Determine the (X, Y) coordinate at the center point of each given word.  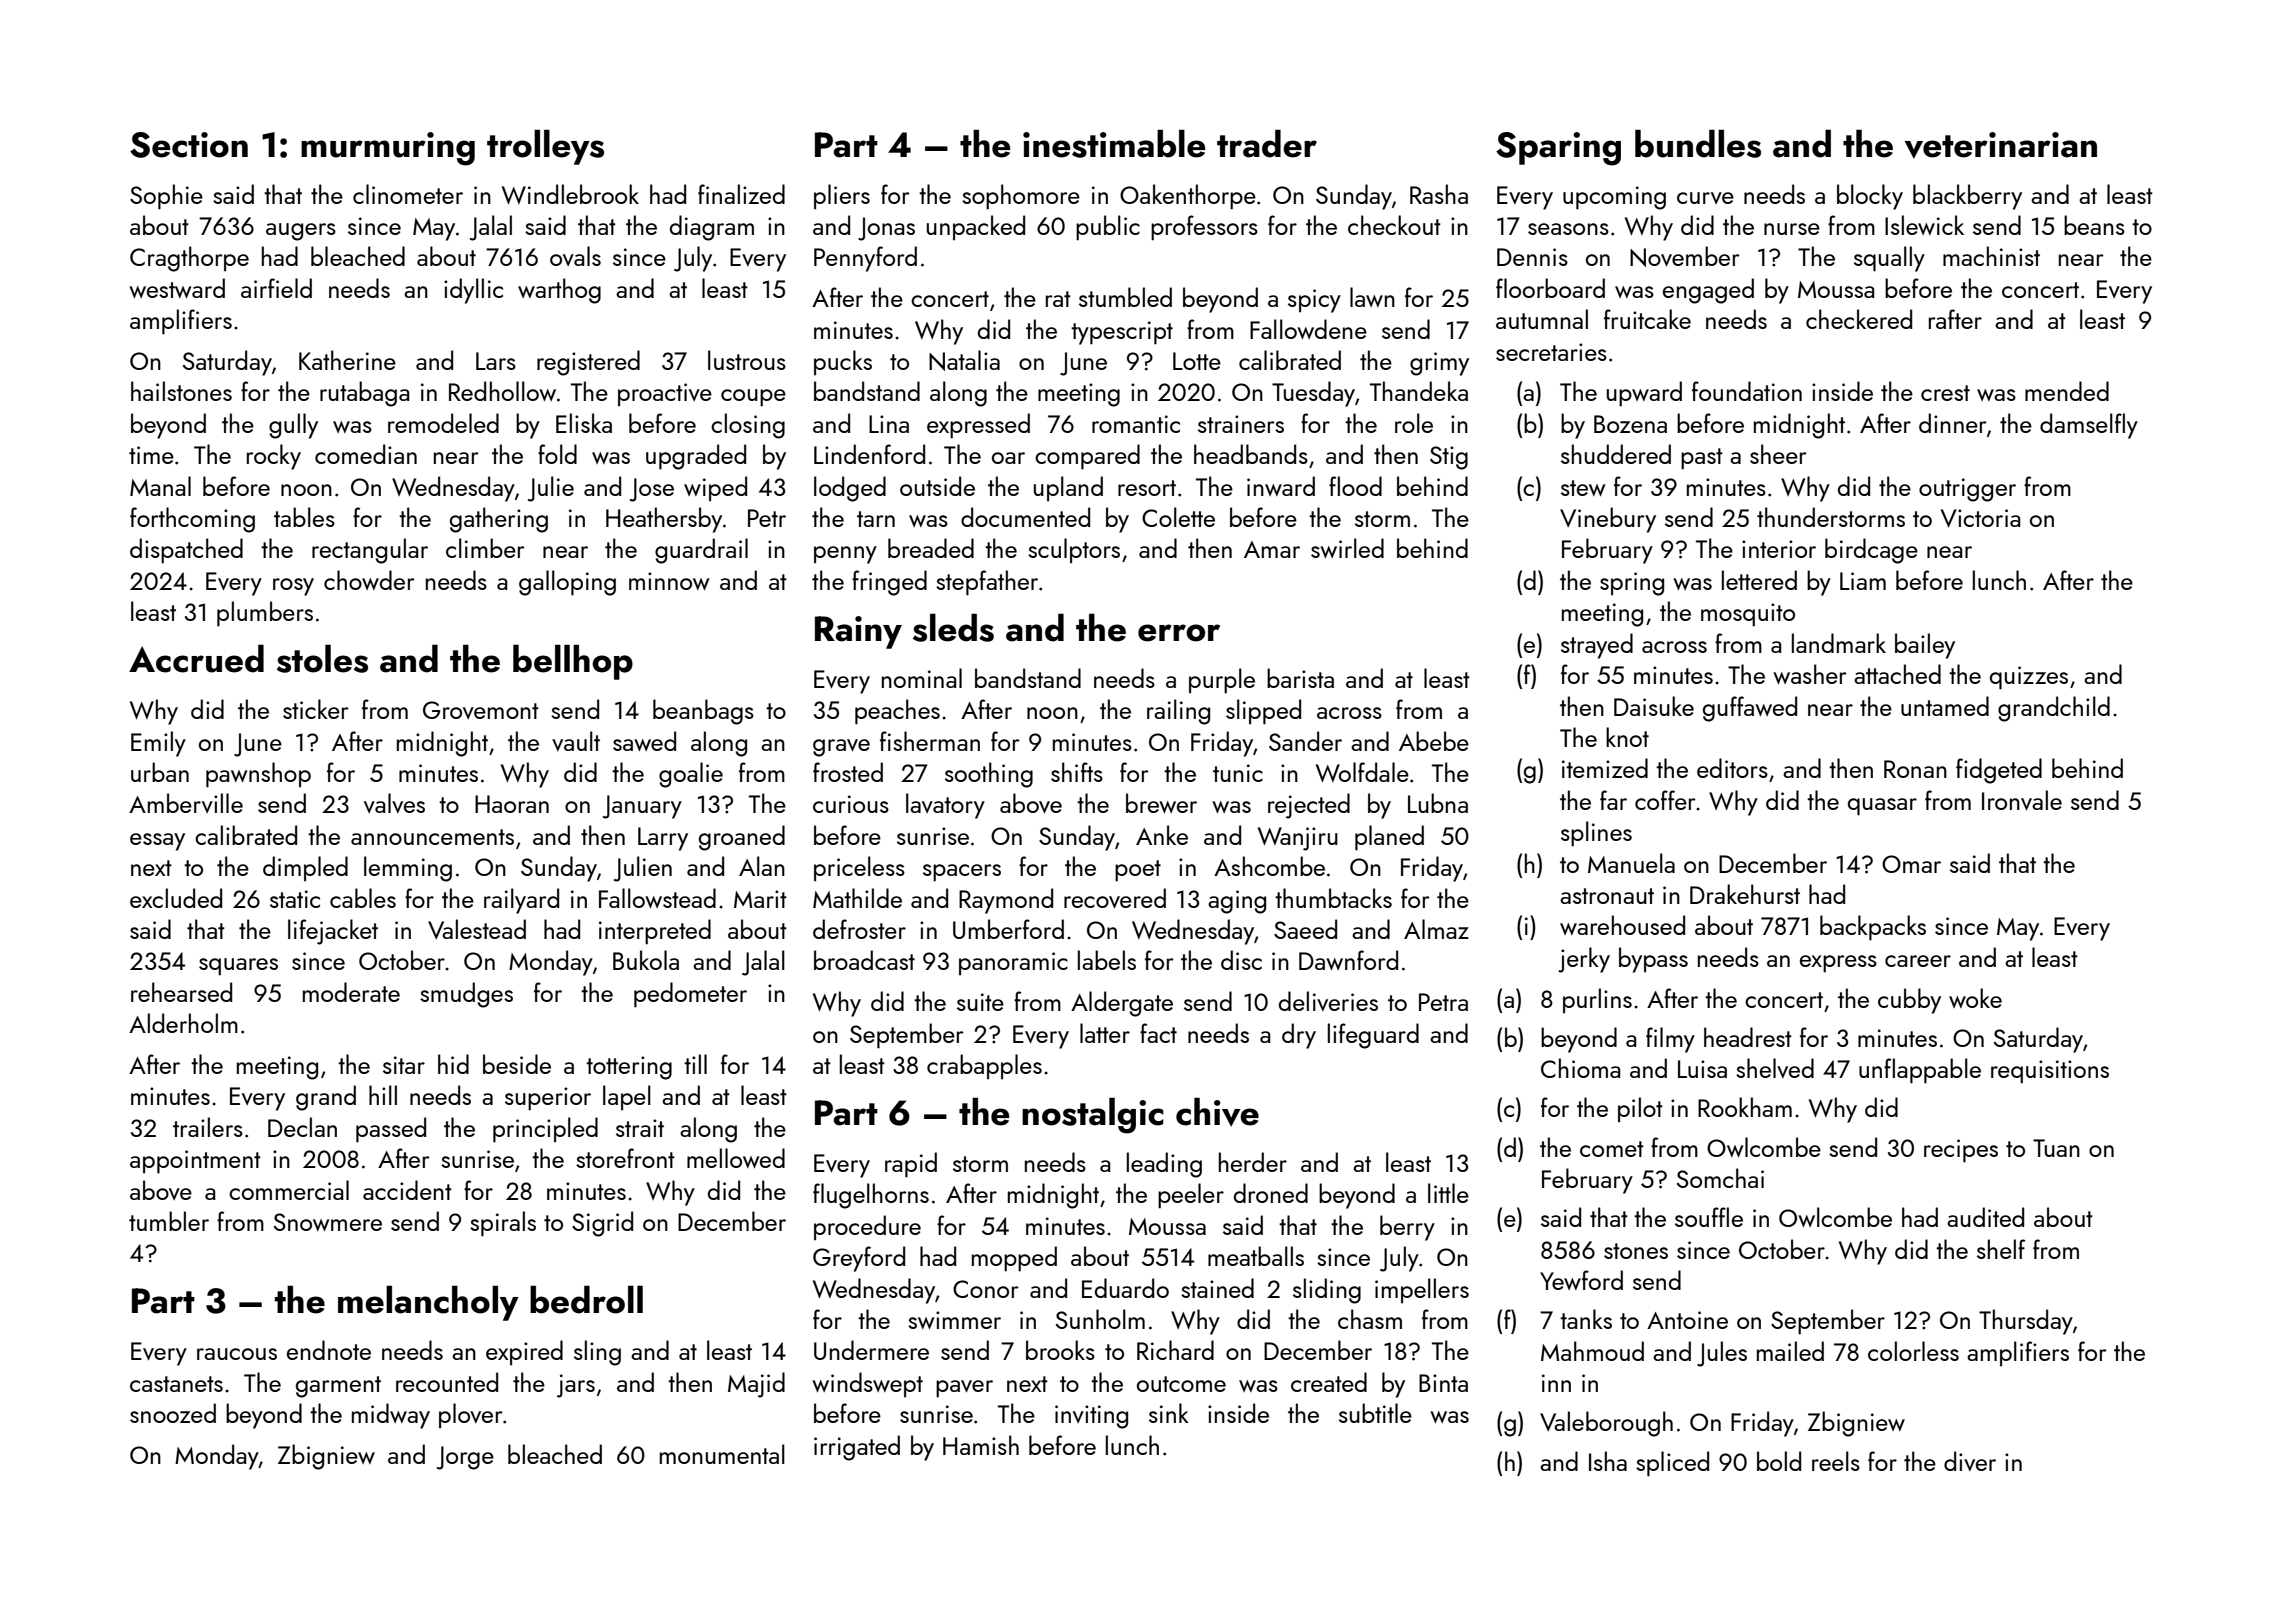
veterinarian (2000, 145)
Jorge (465, 1458)
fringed (889, 583)
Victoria (1980, 518)
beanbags (703, 712)
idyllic (473, 291)
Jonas (886, 229)
